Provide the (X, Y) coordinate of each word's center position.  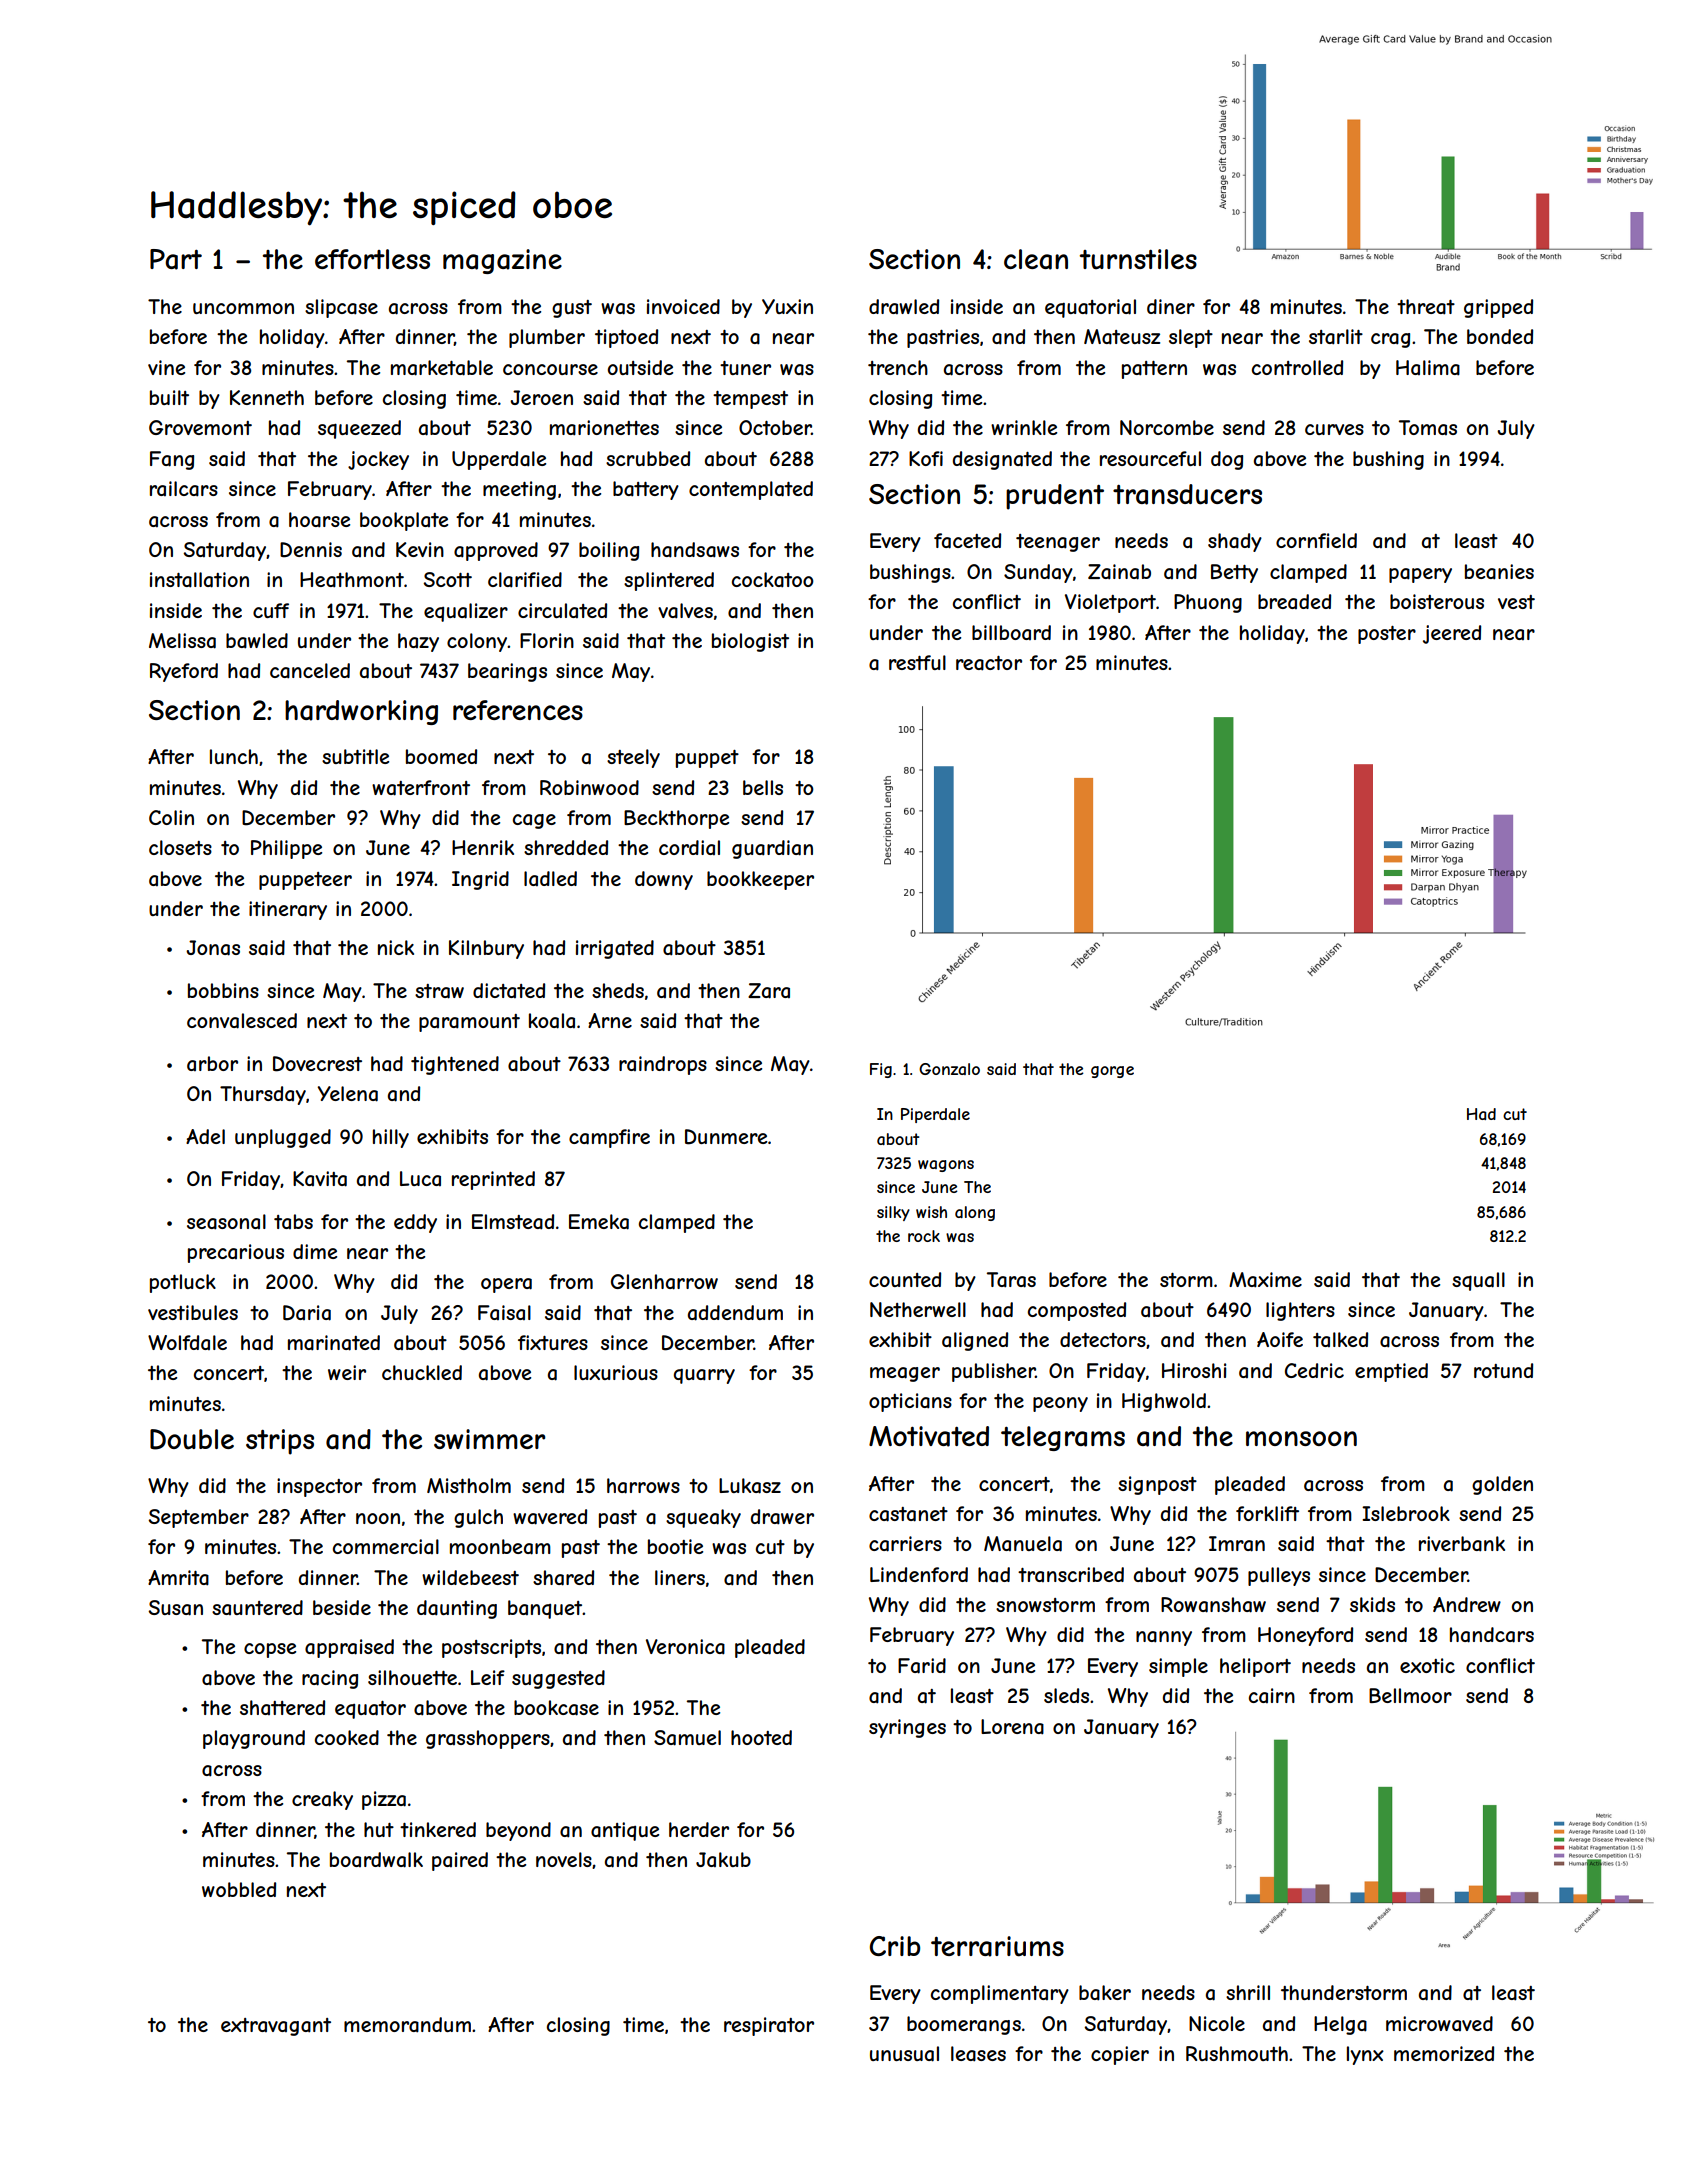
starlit (1336, 337)
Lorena (1012, 1727)
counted (905, 1279)
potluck (183, 1283)
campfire (609, 1138)
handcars (1492, 1635)
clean (1036, 259)
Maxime (1265, 1280)
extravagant (276, 2027)
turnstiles (1138, 259)
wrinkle (1024, 427)
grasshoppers (488, 1739)
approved (496, 551)
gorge (1112, 1072)
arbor (212, 1063)
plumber (547, 338)
